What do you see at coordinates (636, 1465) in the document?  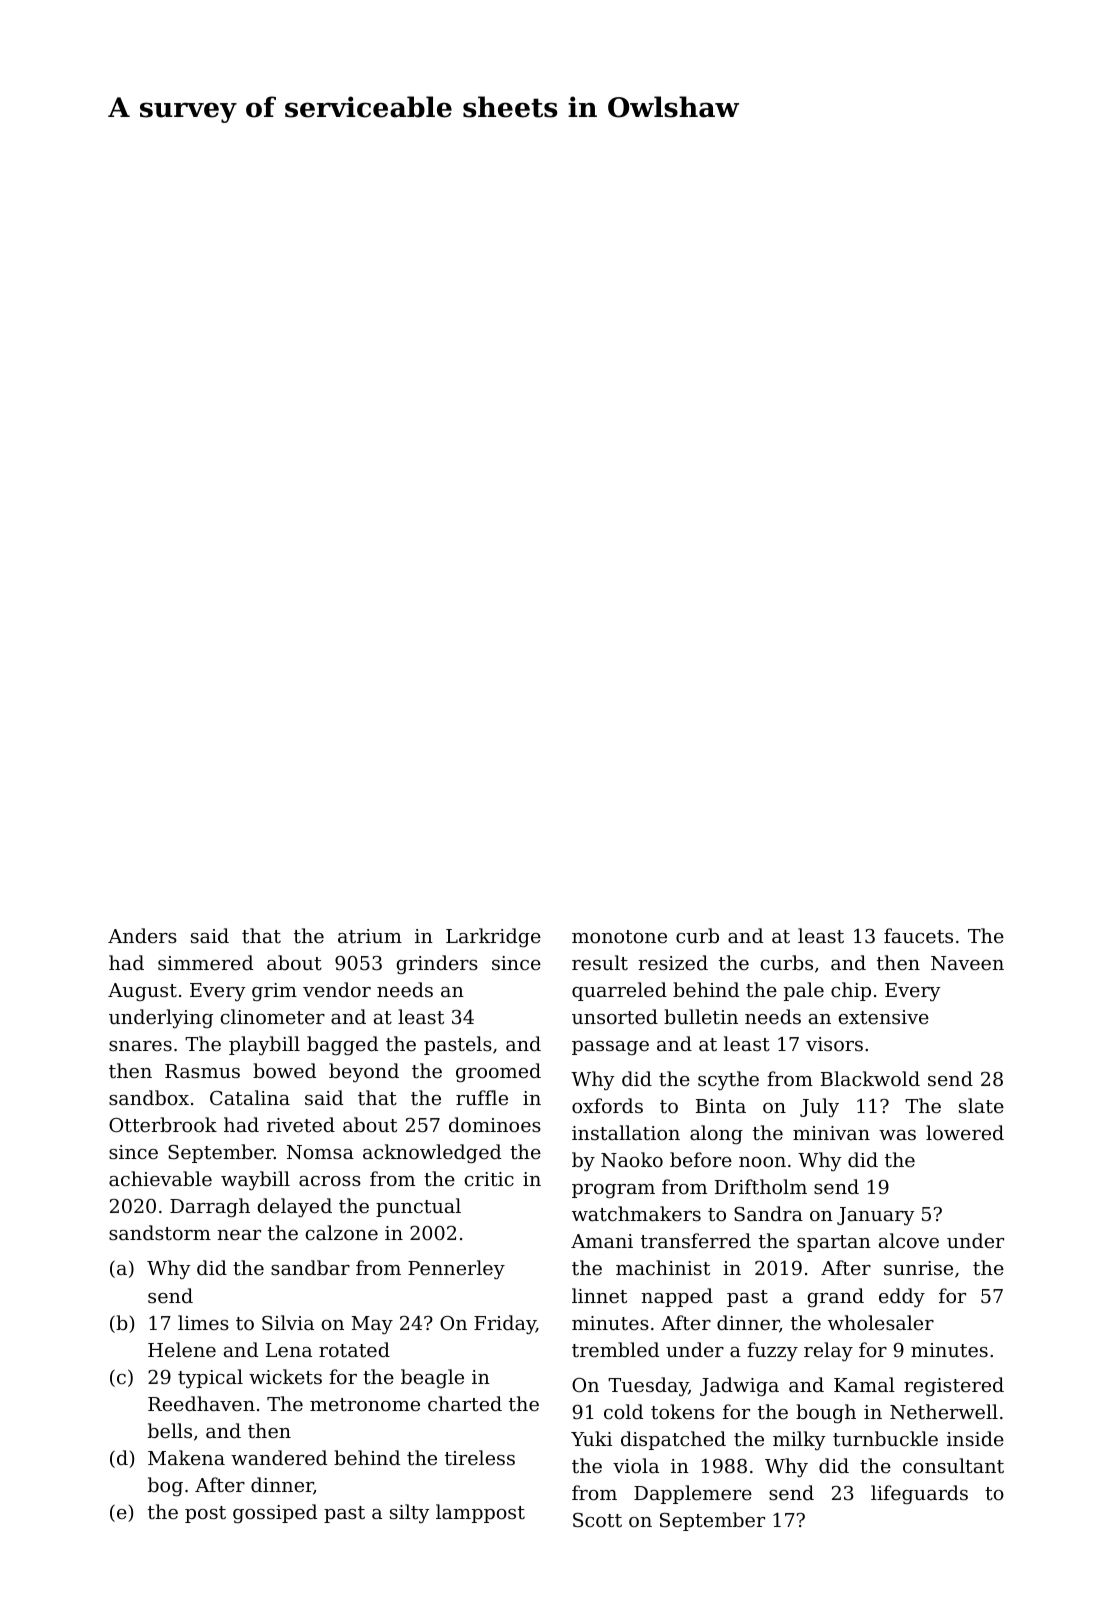 I see `viola` at bounding box center [636, 1465].
